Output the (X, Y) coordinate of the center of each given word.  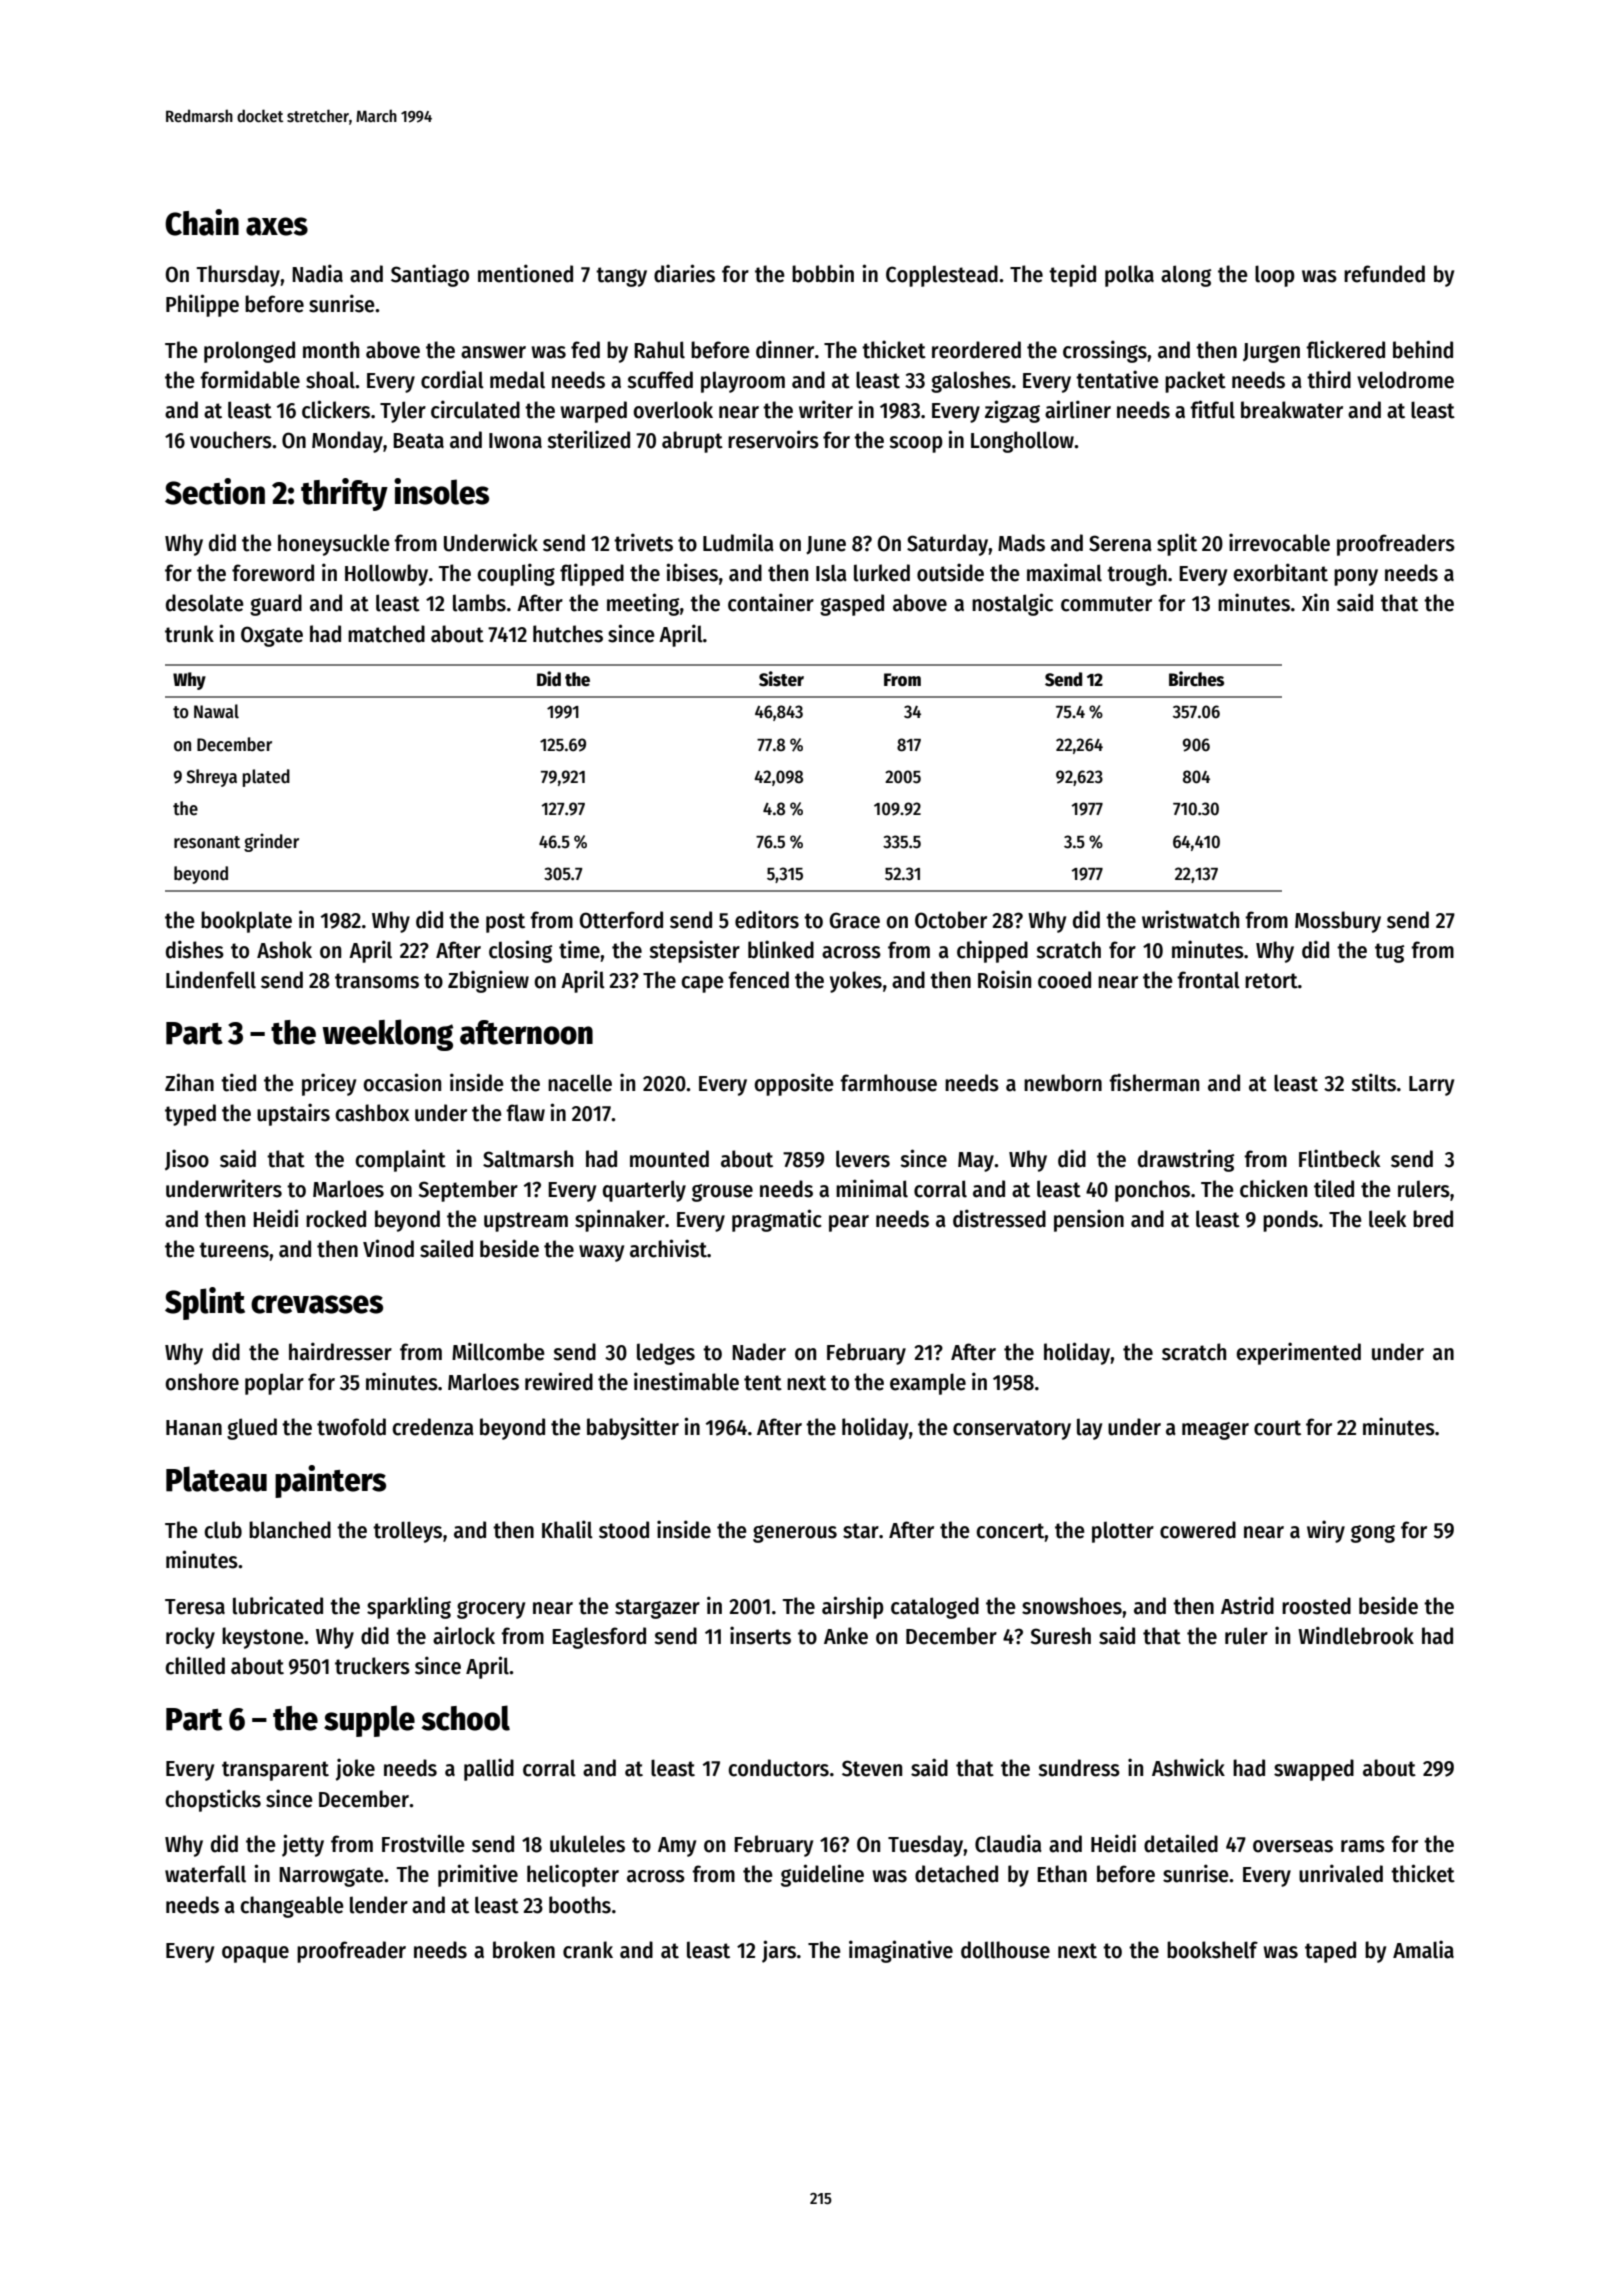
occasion (402, 1082)
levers (863, 1159)
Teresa (195, 1607)
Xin (1315, 602)
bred (1433, 1219)
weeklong (387, 1035)
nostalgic (1012, 604)
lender (379, 1905)
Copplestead (942, 276)
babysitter (633, 1428)
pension (1089, 1220)
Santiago (430, 275)
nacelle (580, 1083)
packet (1195, 382)
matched (386, 634)
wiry (1326, 1531)
